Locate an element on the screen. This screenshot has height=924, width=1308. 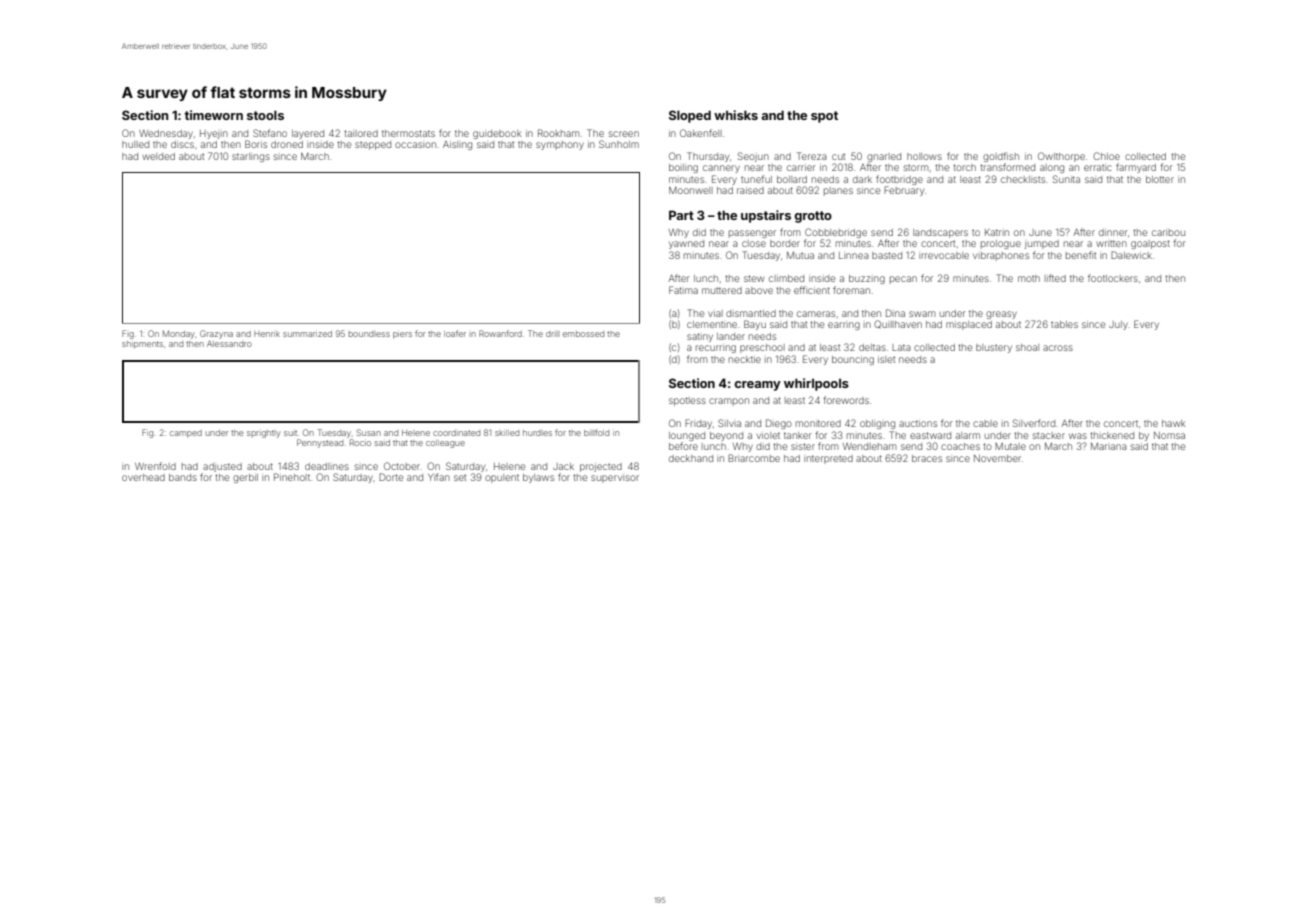
Owlthorpe is located at coordinates (1061, 157).
